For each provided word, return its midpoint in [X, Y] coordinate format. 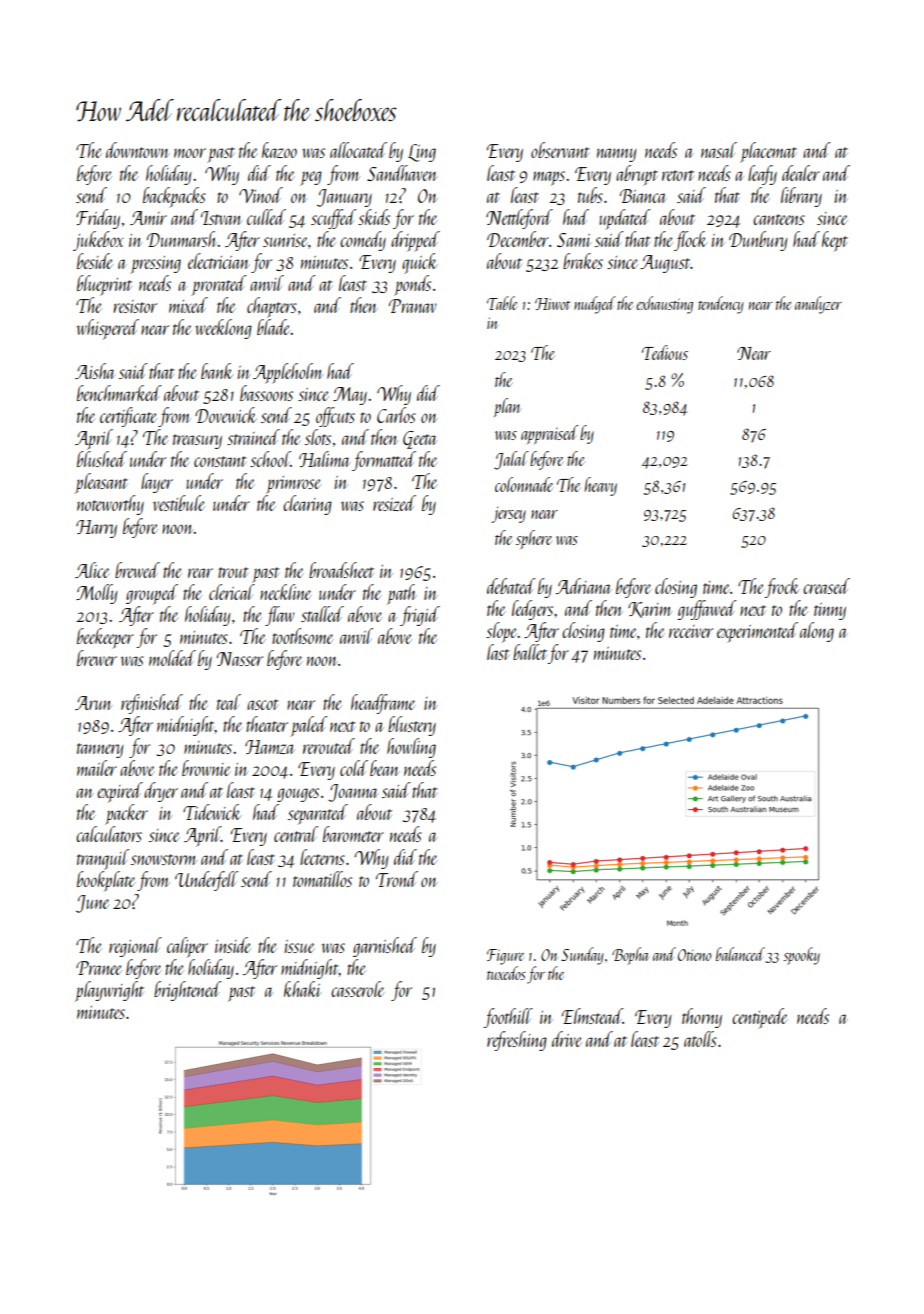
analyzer [818, 305]
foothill [508, 1018]
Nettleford [519, 219]
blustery [412, 726]
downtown [138, 150]
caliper [187, 947]
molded [172, 658]
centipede [760, 1018]
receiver [691, 631]
